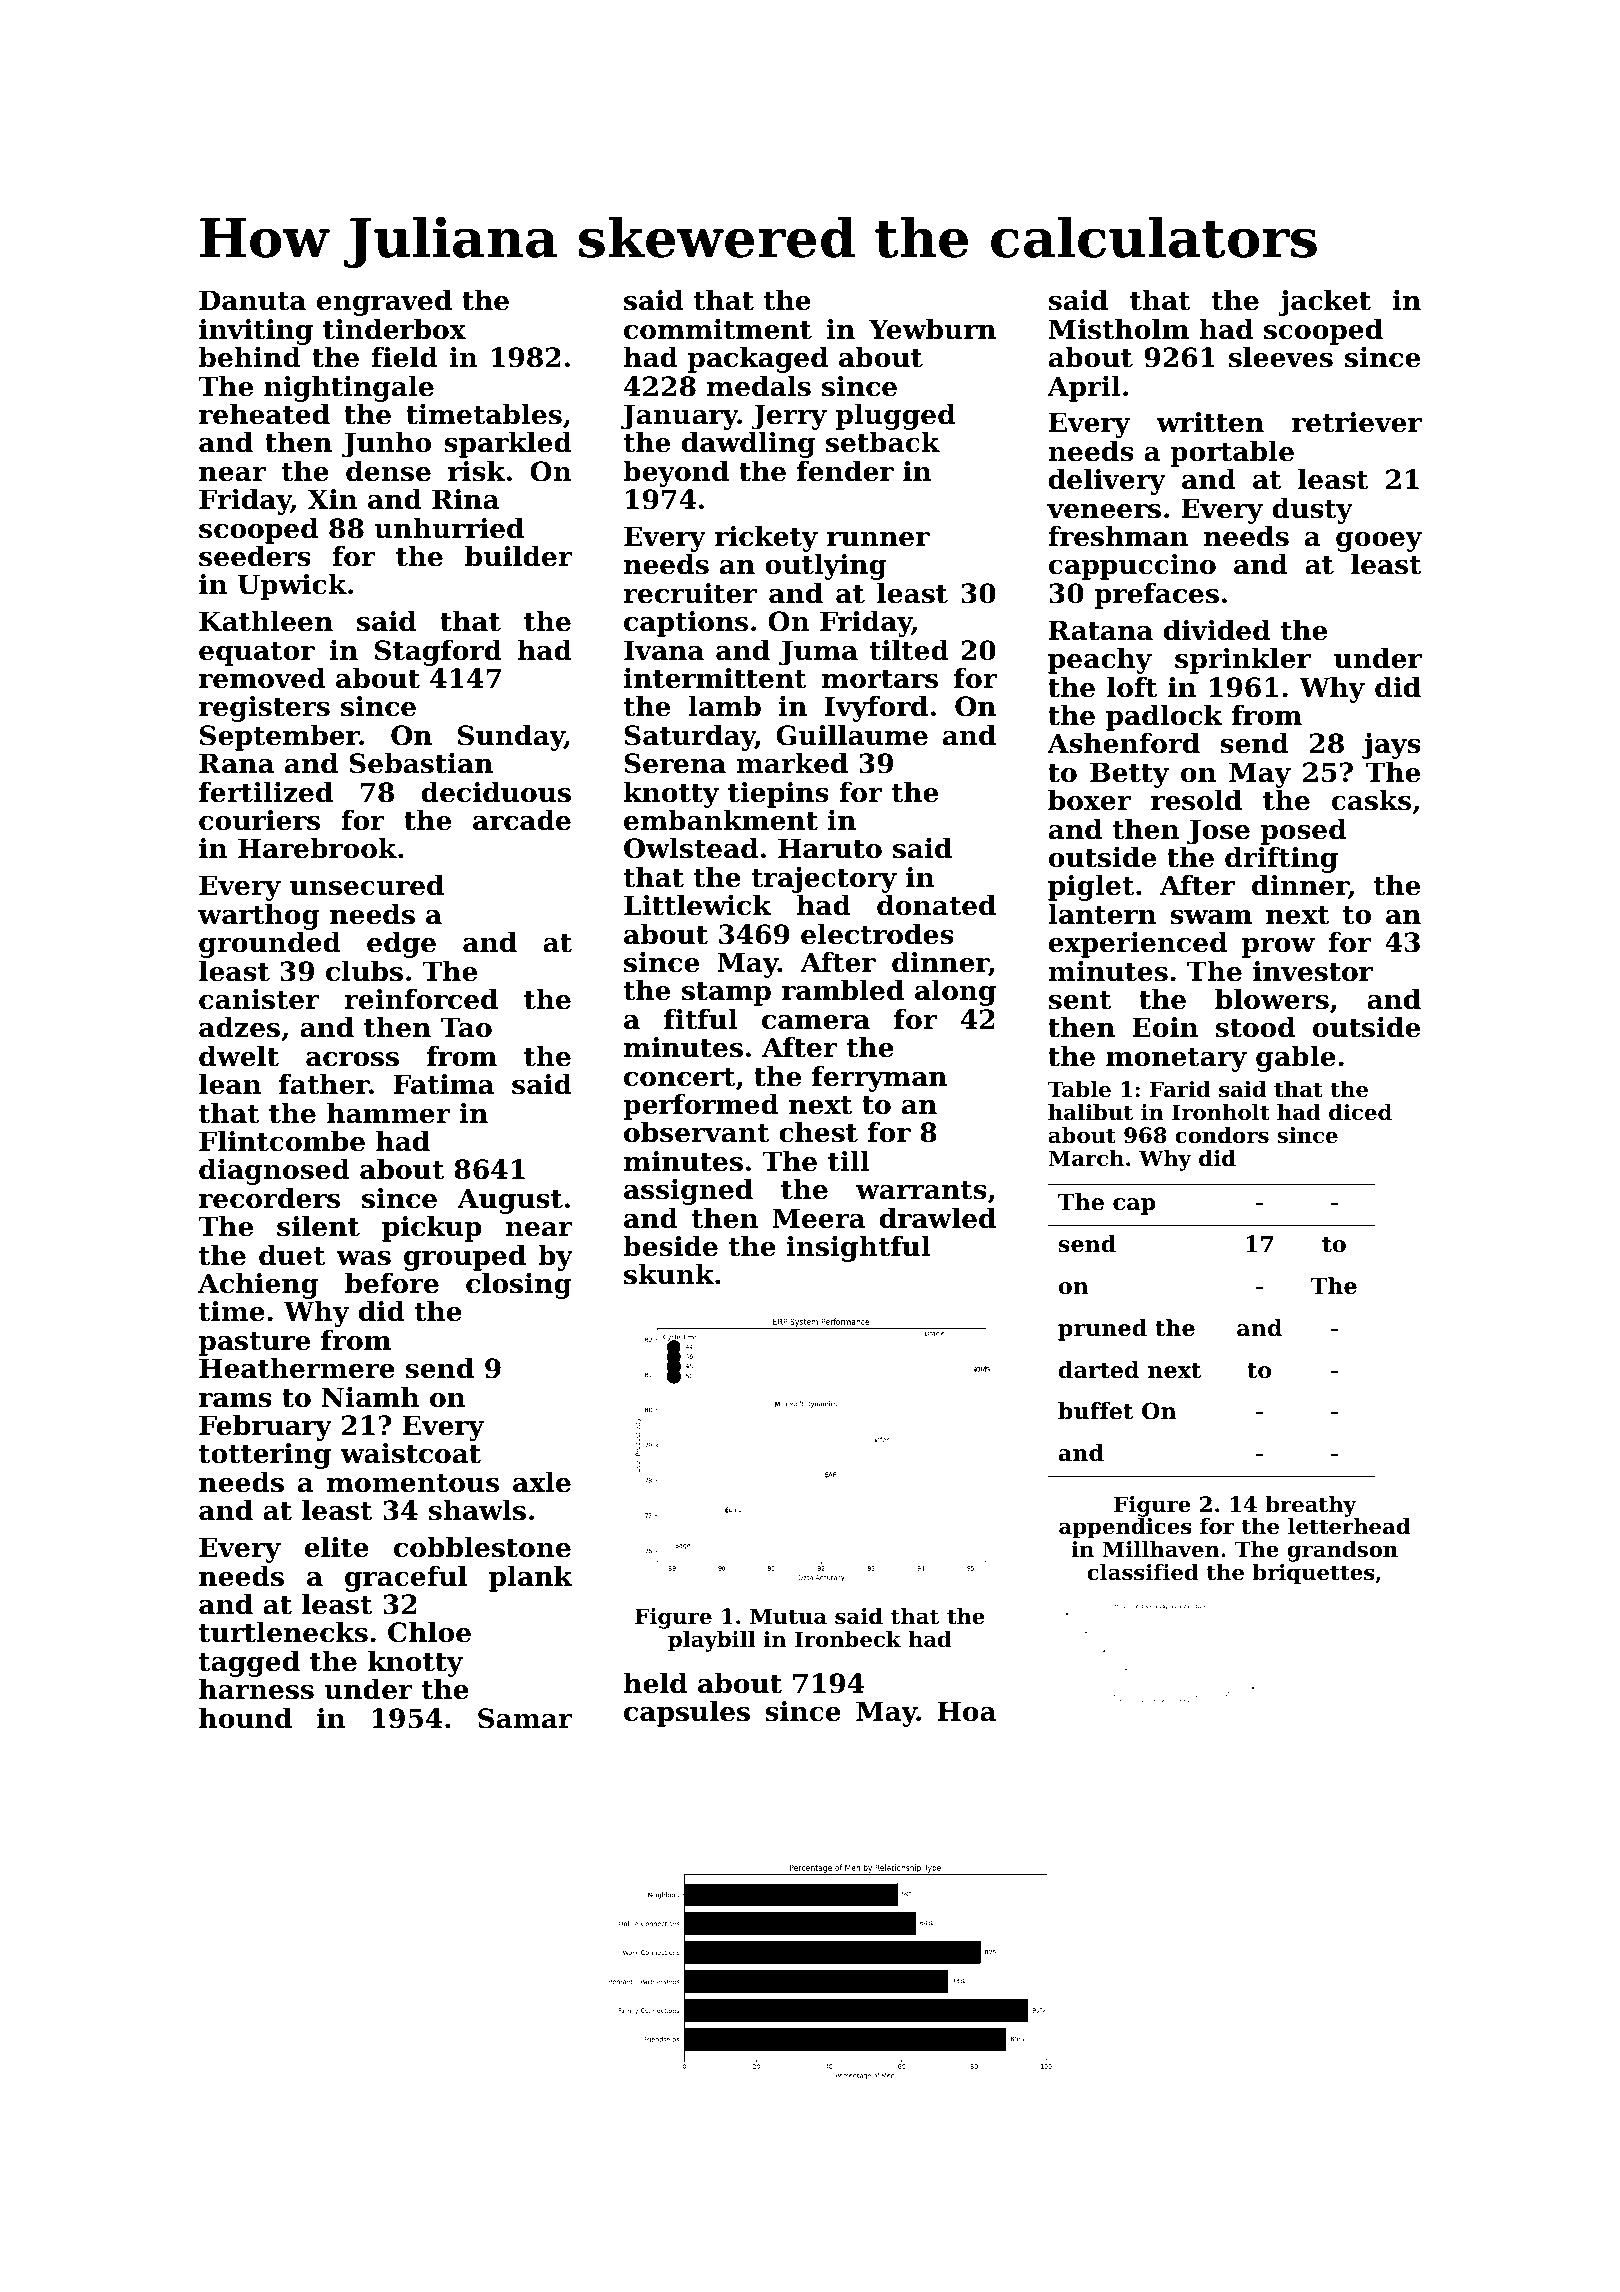 The width and height of the image is (1620, 2292). Describe the element at coordinates (384, 303) in the image. I see `engraved` at that location.
